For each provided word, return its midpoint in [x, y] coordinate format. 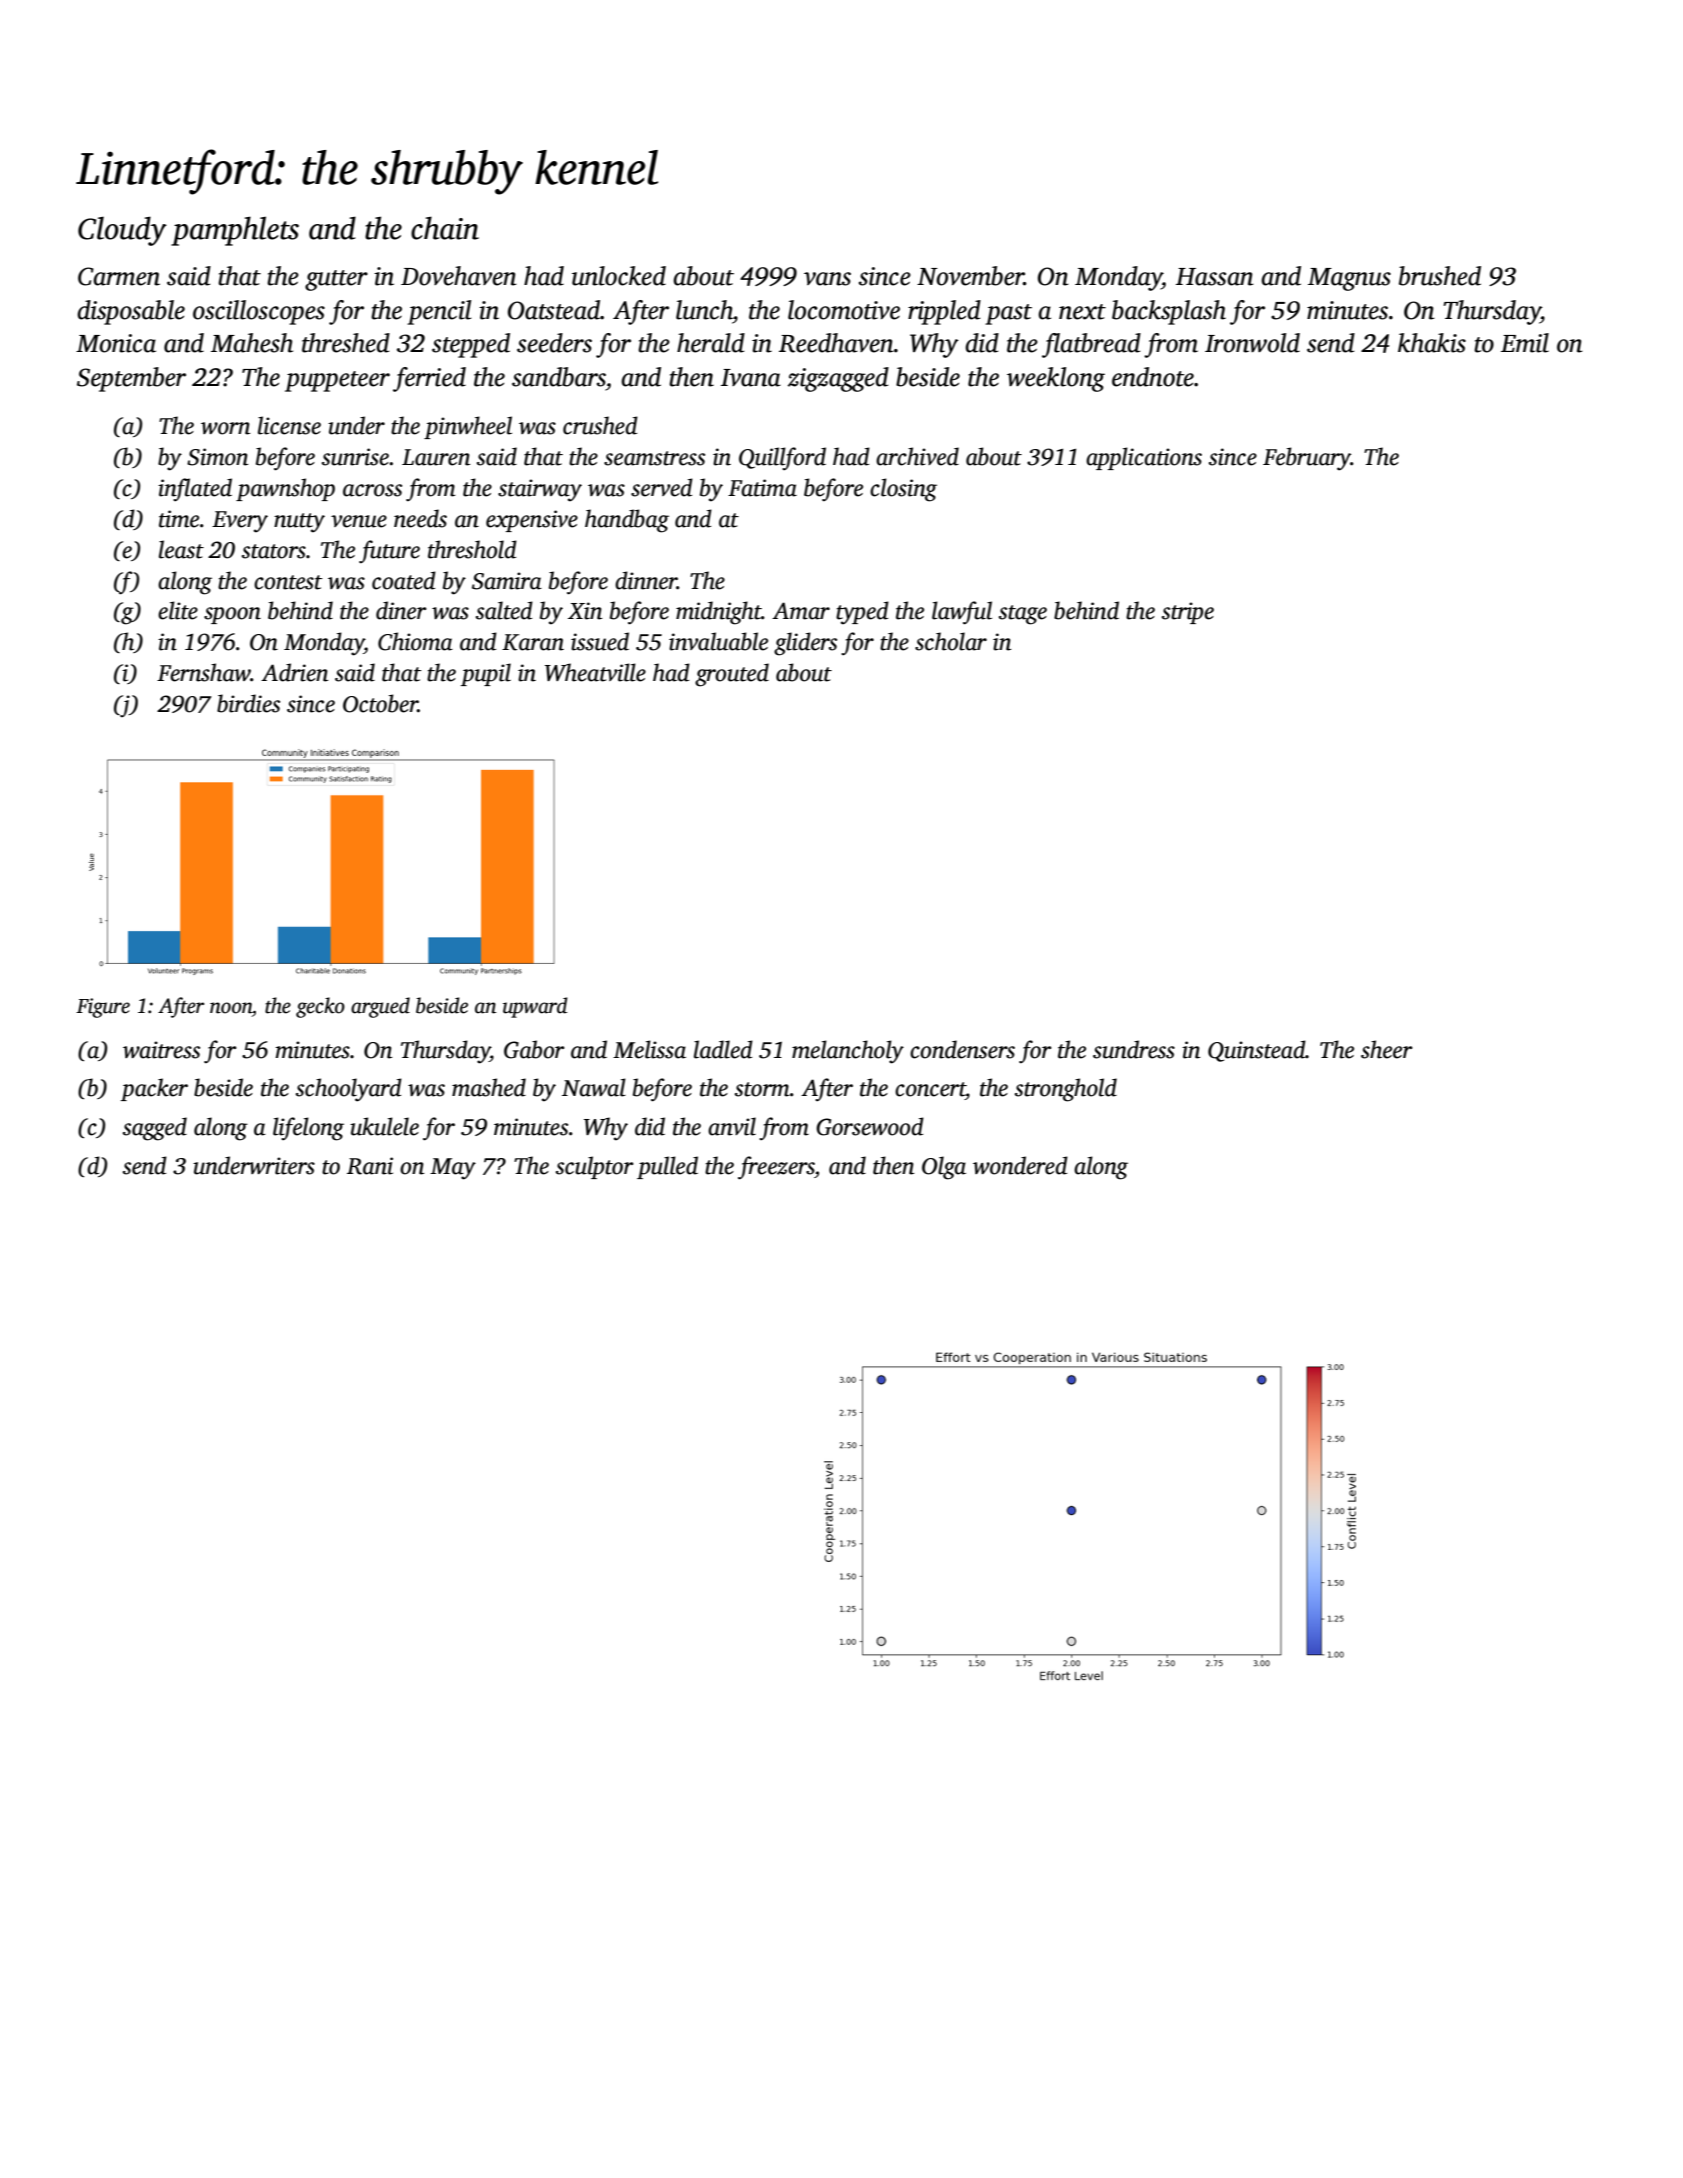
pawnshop [285, 489]
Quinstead [1257, 1051]
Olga [944, 1168]
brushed [1440, 276]
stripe [1188, 613]
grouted [732, 675]
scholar [951, 641]
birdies [248, 703]
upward [535, 1007]
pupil [486, 674]
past [1008, 314]
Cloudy [122, 231]
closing [903, 490]
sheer [1387, 1049]
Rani [370, 1166]
